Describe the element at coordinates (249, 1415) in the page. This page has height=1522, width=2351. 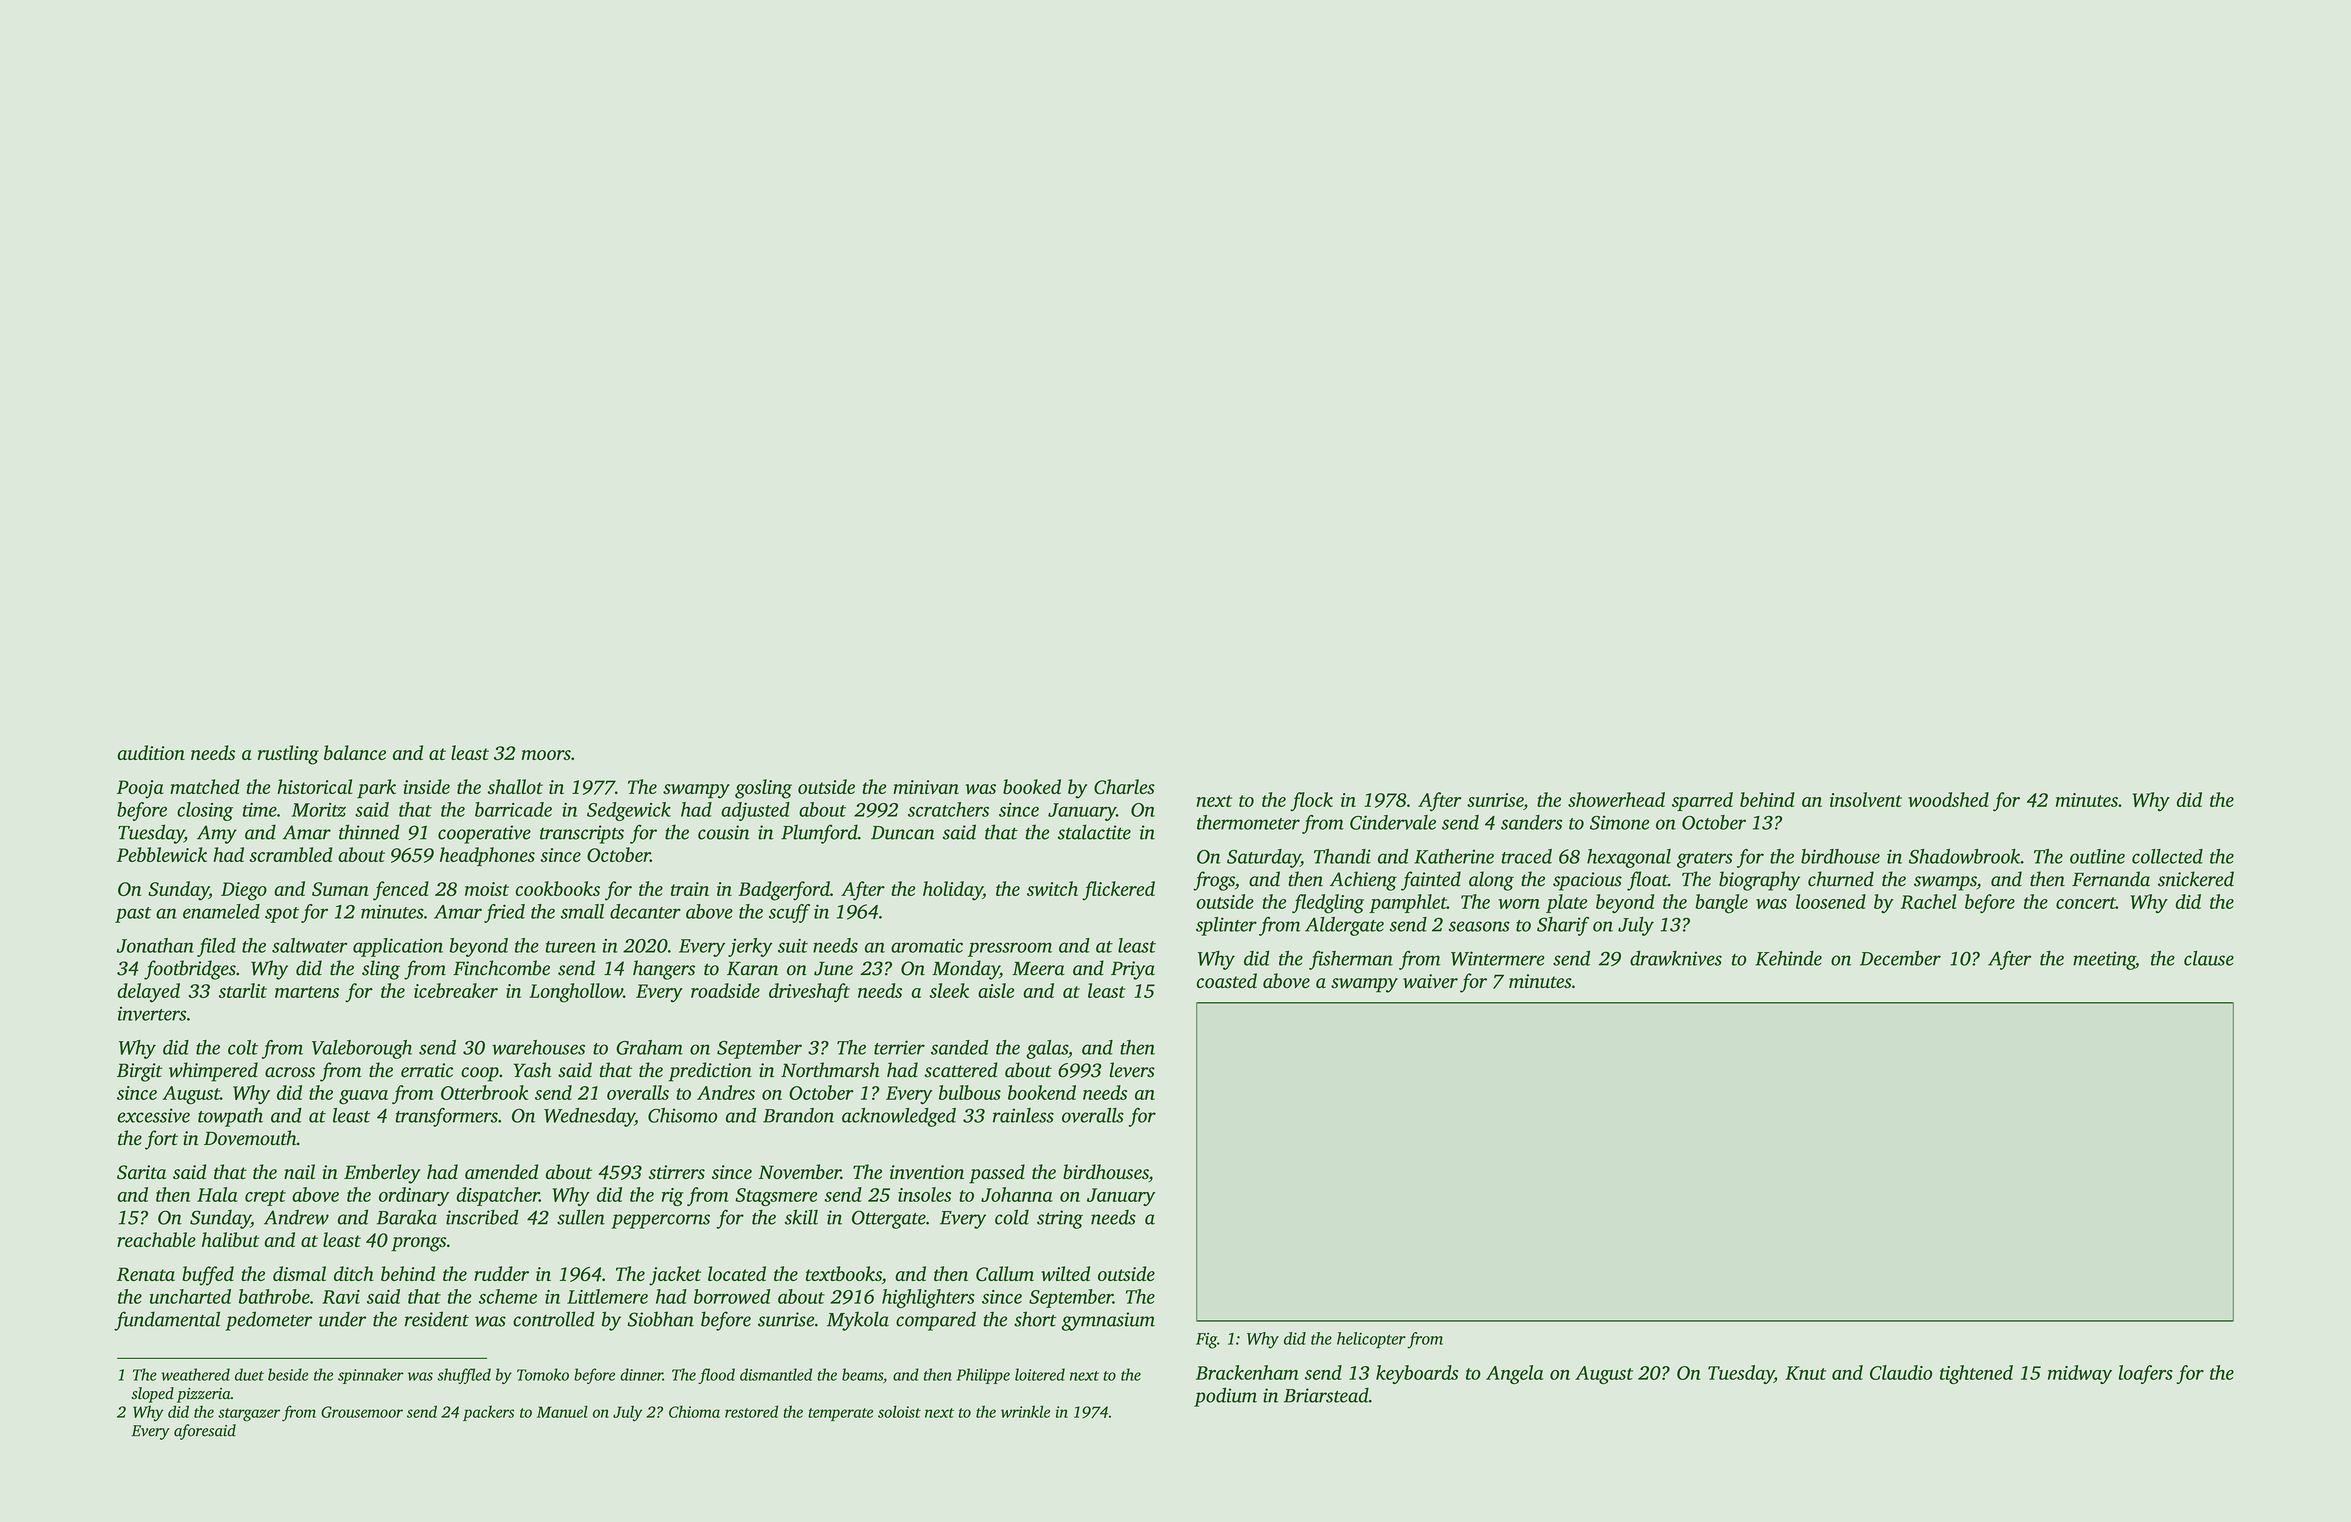
I see `stargazer` at that location.
